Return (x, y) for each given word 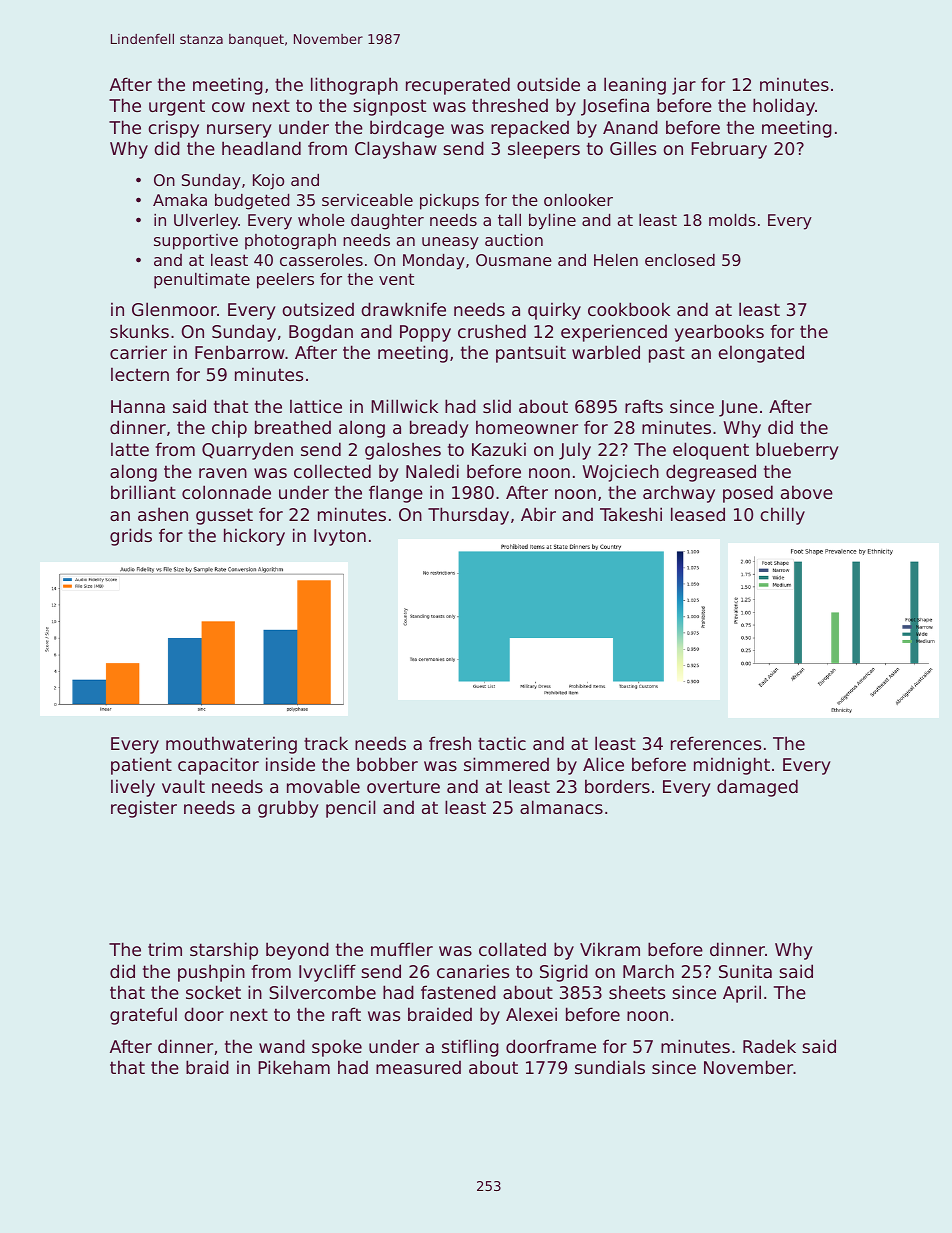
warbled (606, 352)
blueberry (797, 451)
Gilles (633, 148)
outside (548, 84)
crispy (173, 129)
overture (403, 786)
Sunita (745, 971)
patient (141, 766)
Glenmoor (174, 309)
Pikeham (294, 1067)
